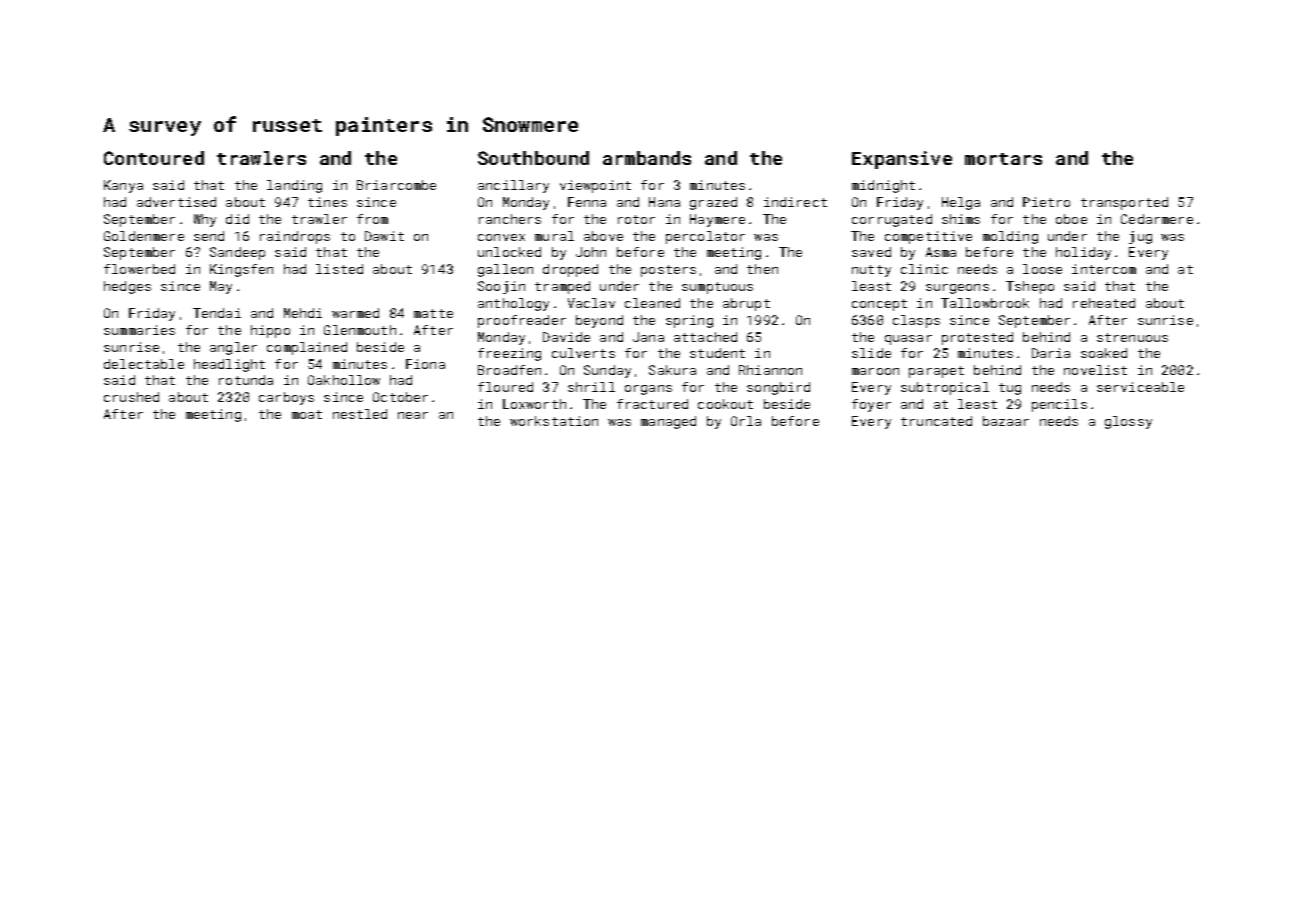  Describe the element at coordinates (307, 414) in the image. I see `moat` at that location.
